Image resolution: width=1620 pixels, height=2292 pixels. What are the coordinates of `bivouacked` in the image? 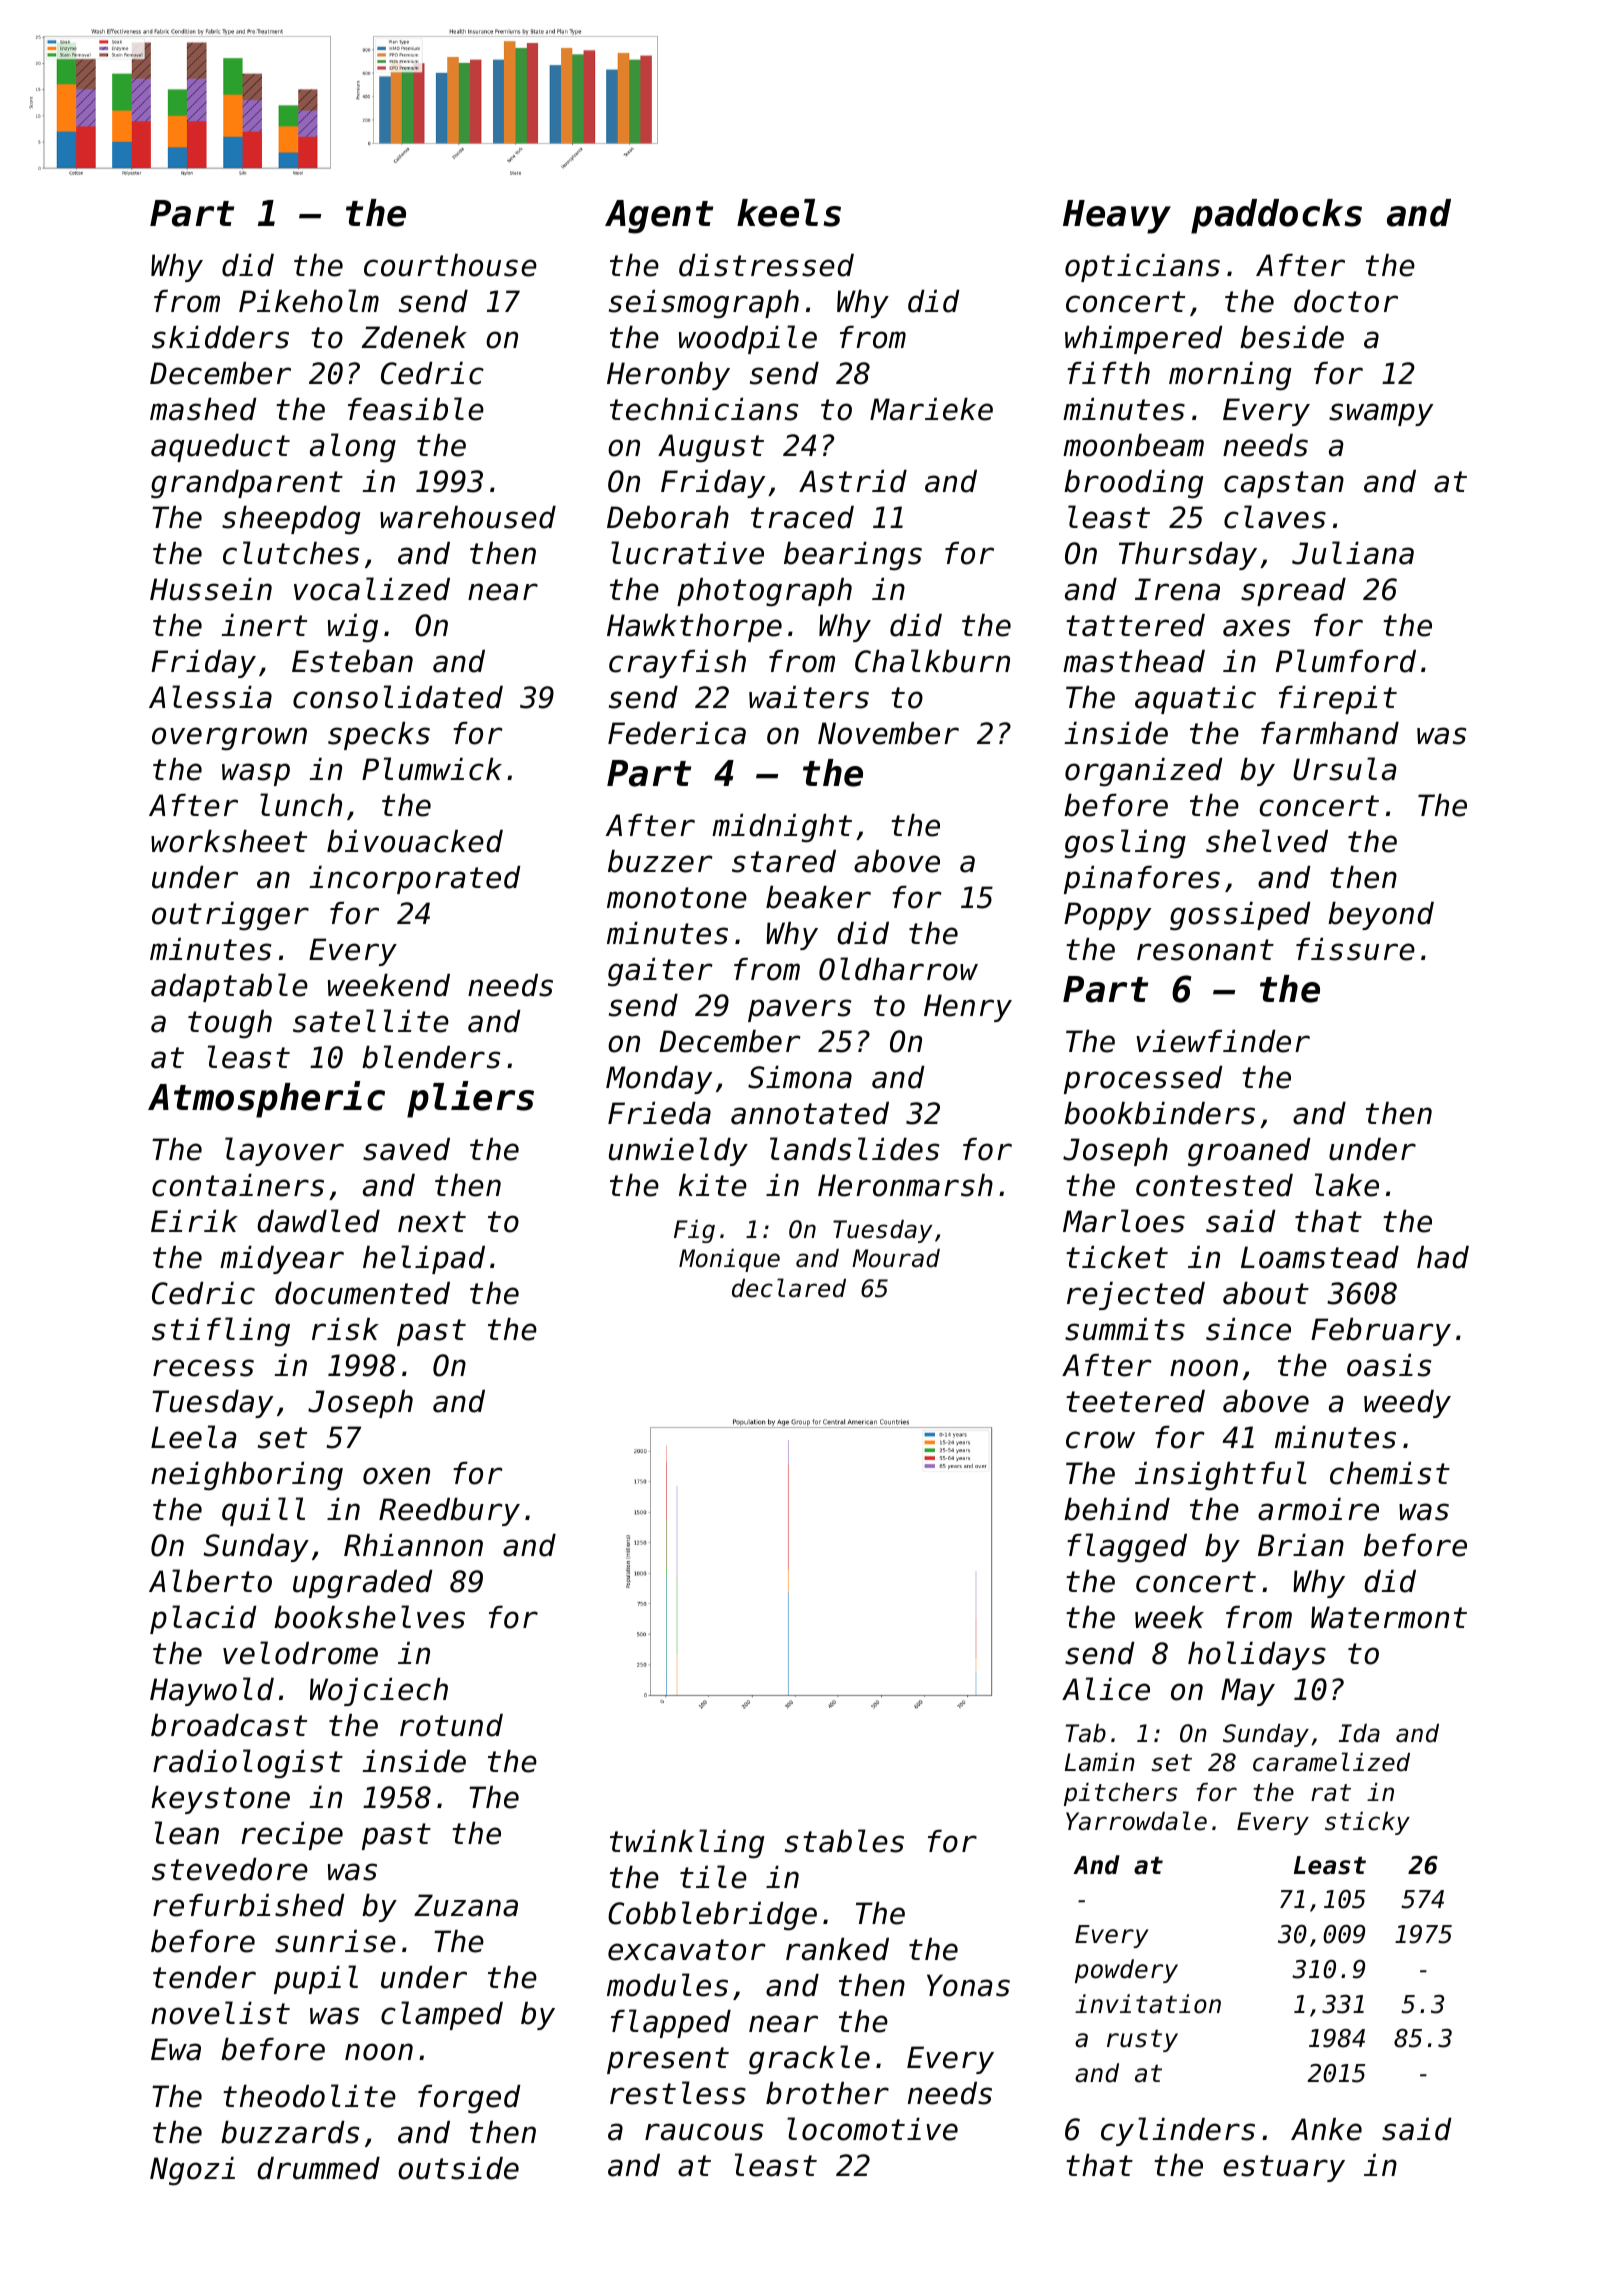 It's located at (415, 841).
